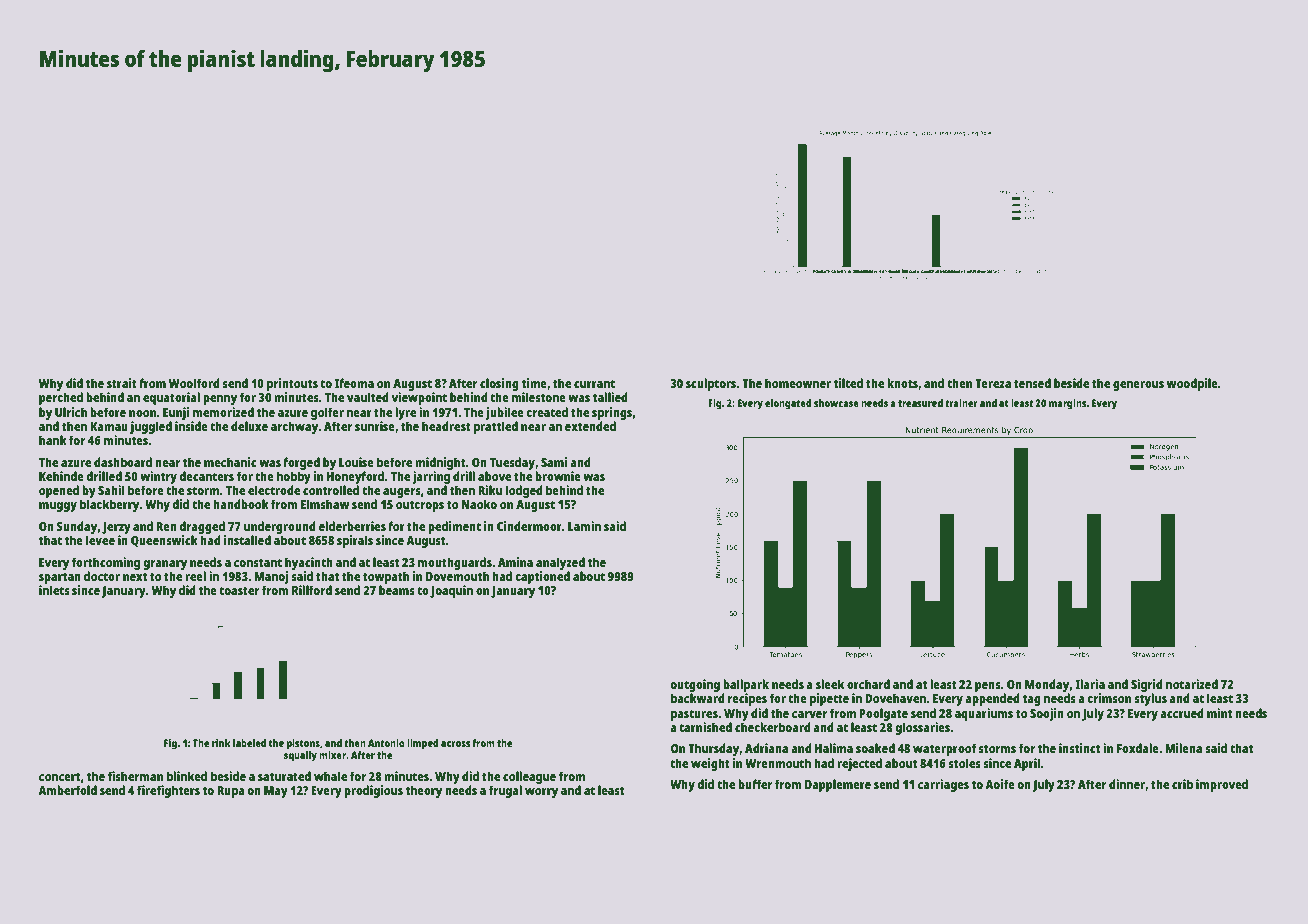 The width and height of the screenshot is (1308, 924). What do you see at coordinates (67, 790) in the screenshot?
I see `Amberfold` at bounding box center [67, 790].
